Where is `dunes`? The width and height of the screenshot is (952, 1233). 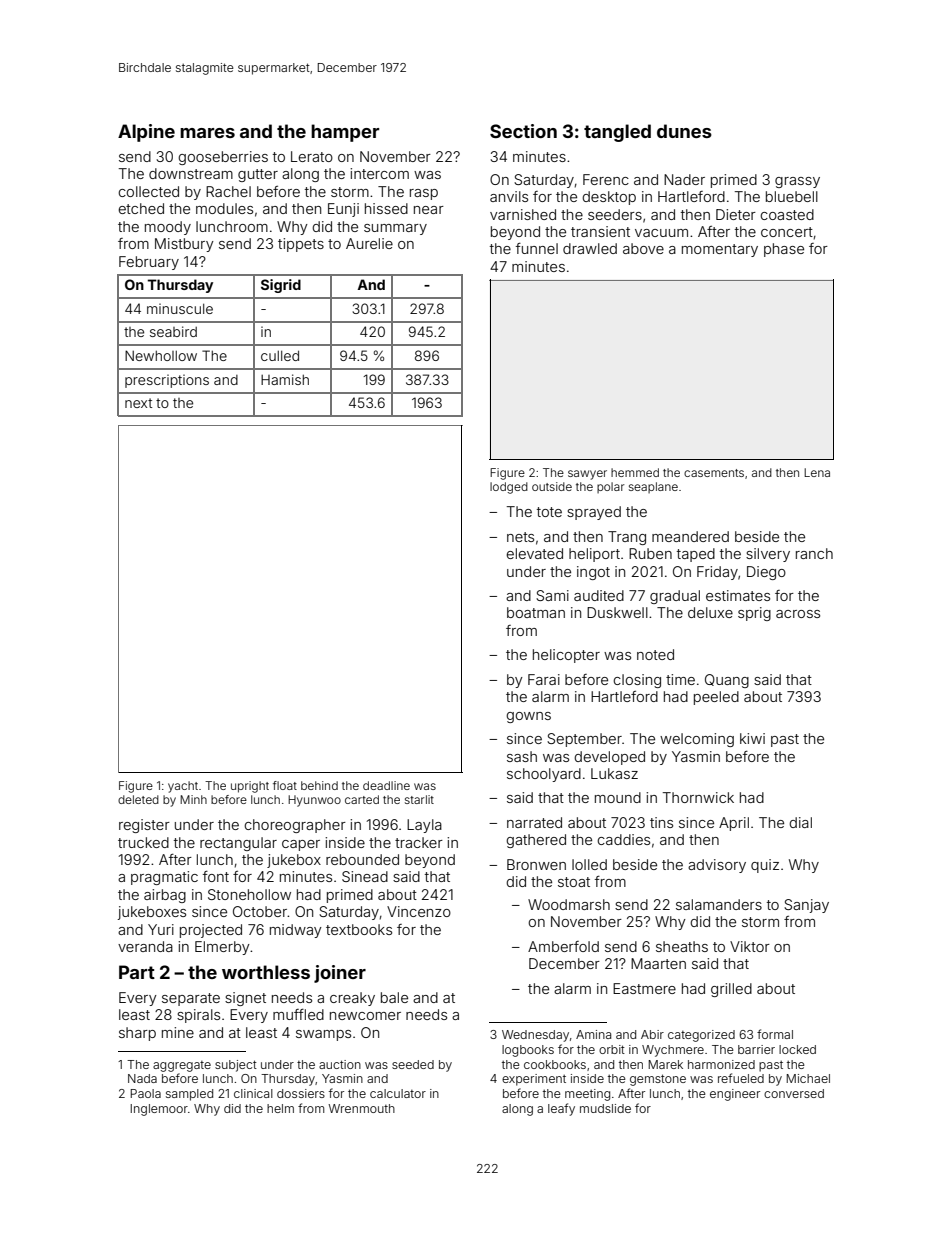
dunes is located at coordinates (684, 131).
